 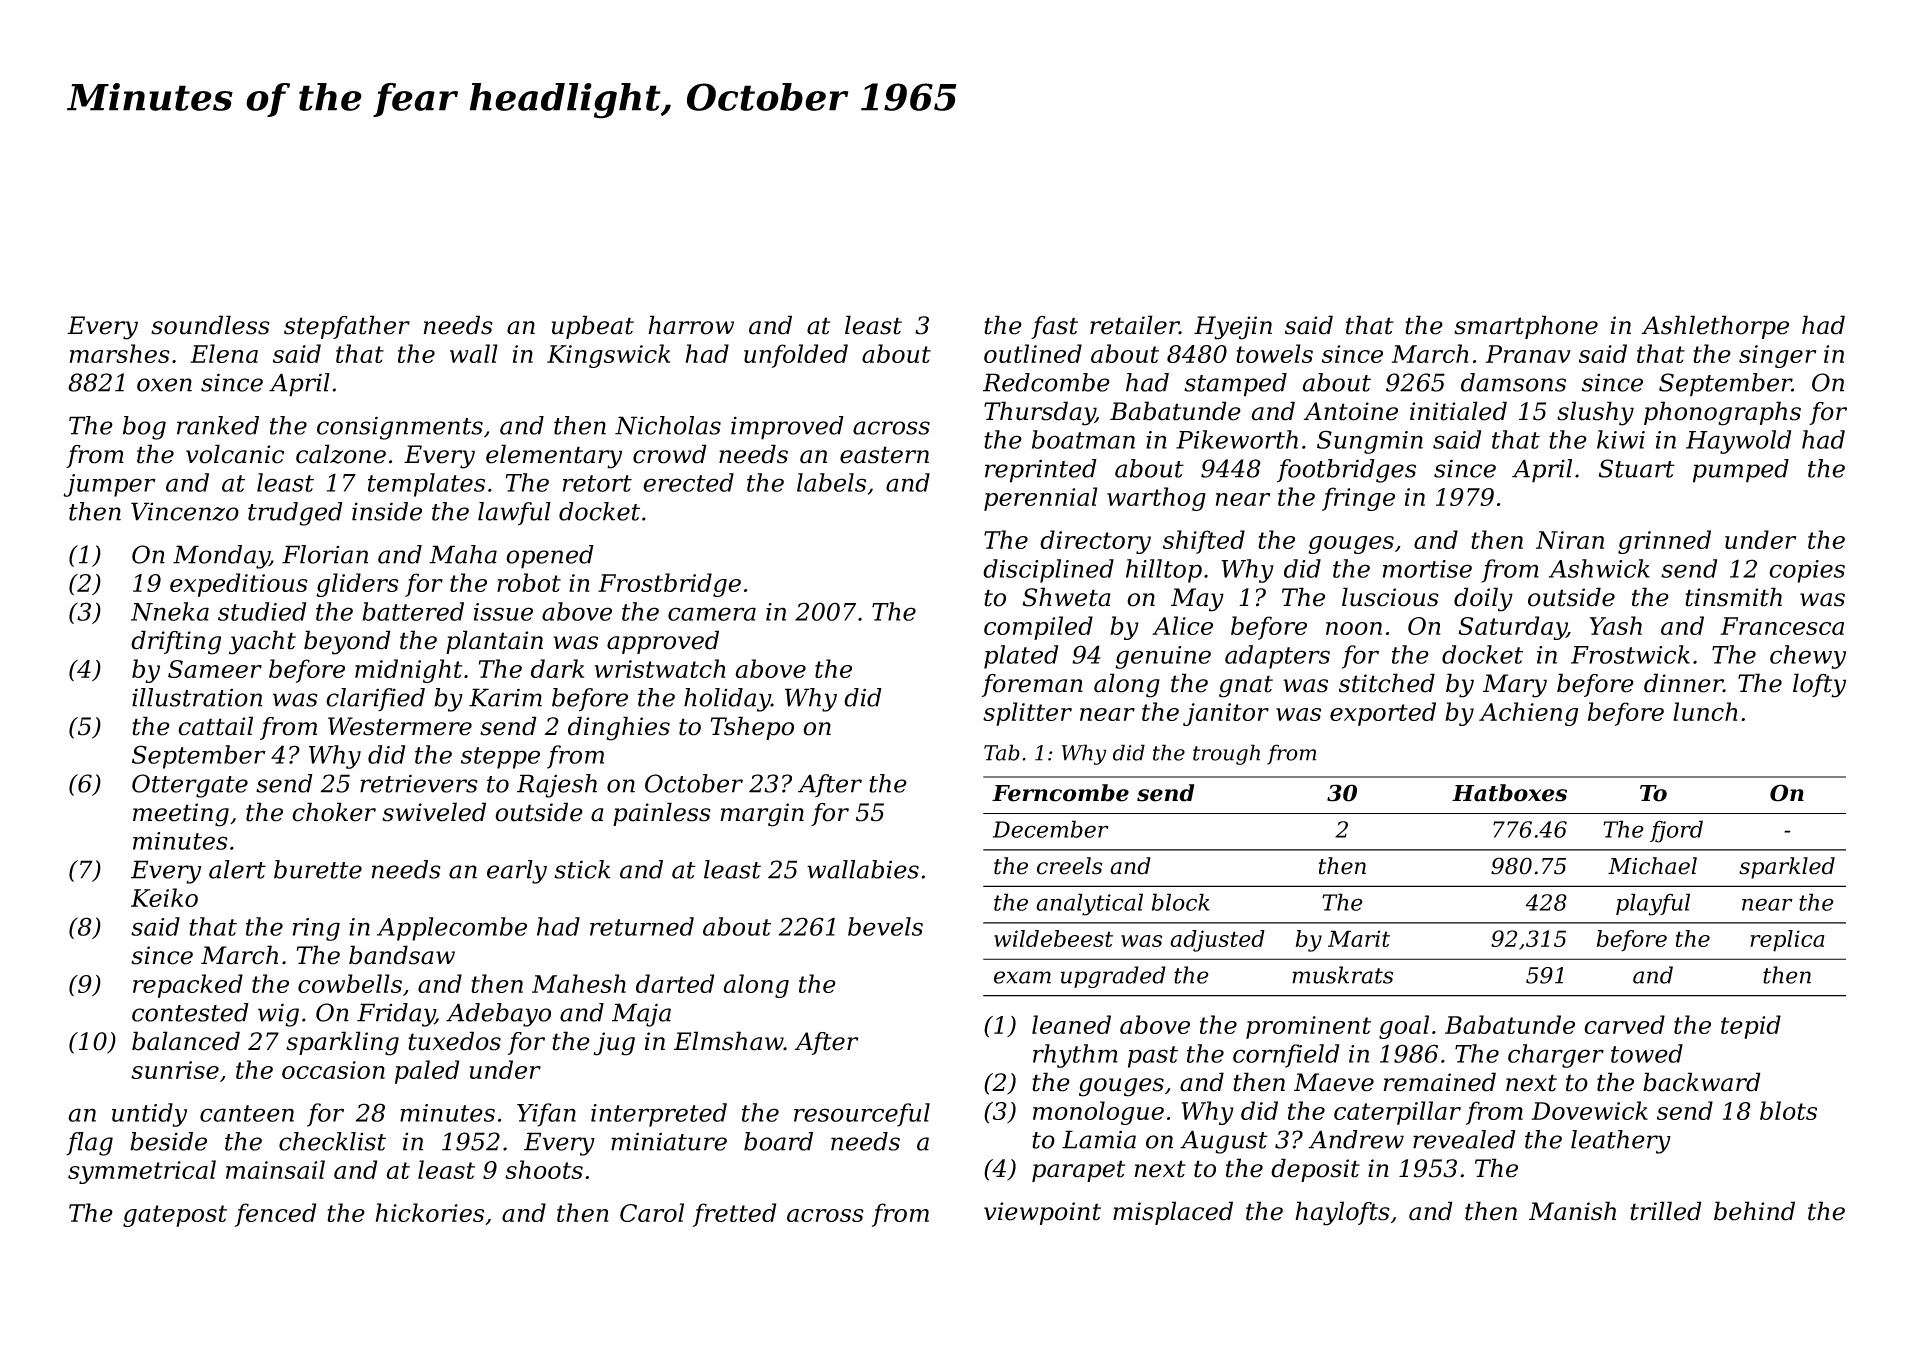 I want to click on flag, so click(x=89, y=1144).
